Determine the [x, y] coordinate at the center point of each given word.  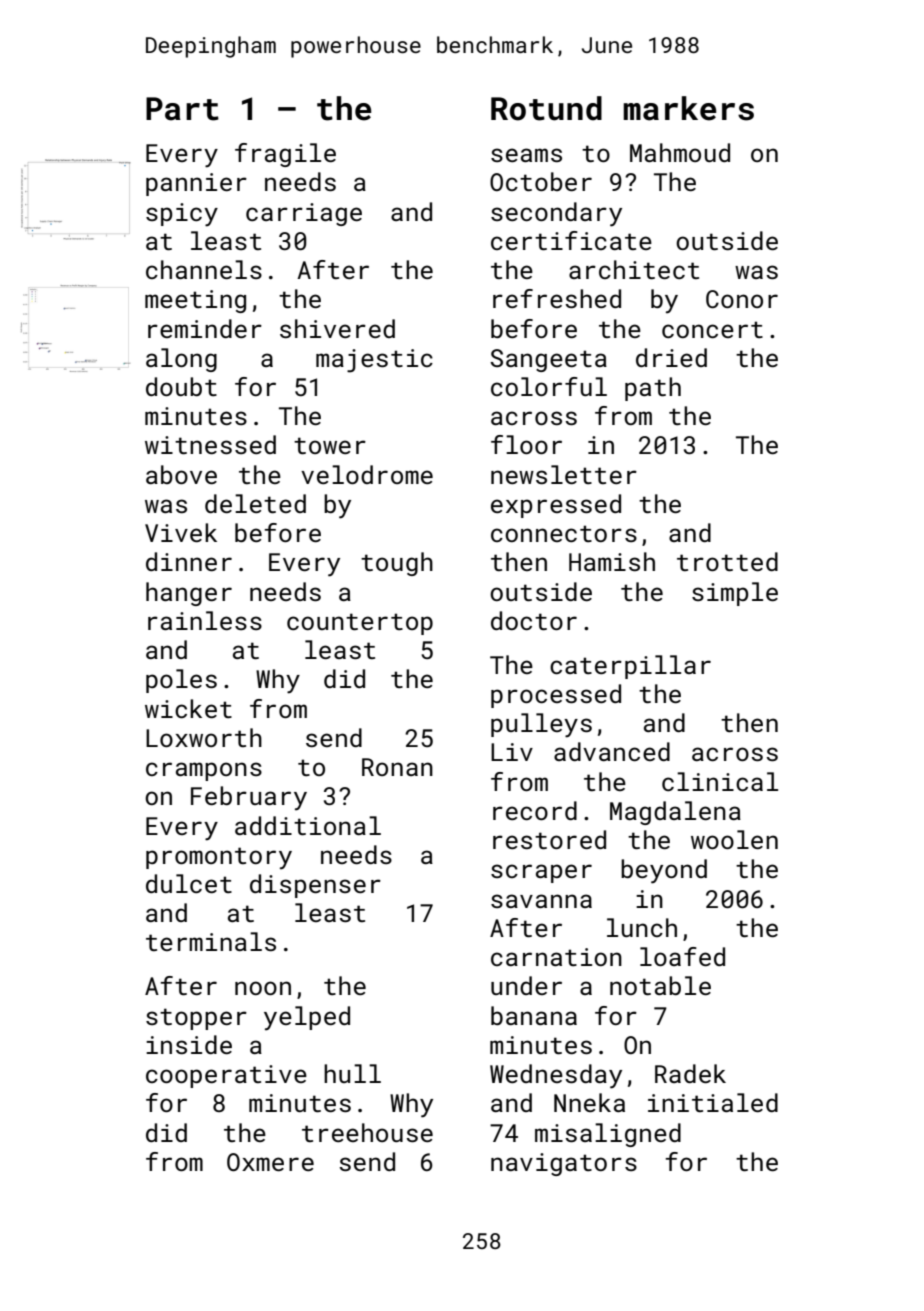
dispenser [315, 886]
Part [182, 109]
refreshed [557, 298]
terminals [211, 941]
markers [688, 108]
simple [735, 594]
